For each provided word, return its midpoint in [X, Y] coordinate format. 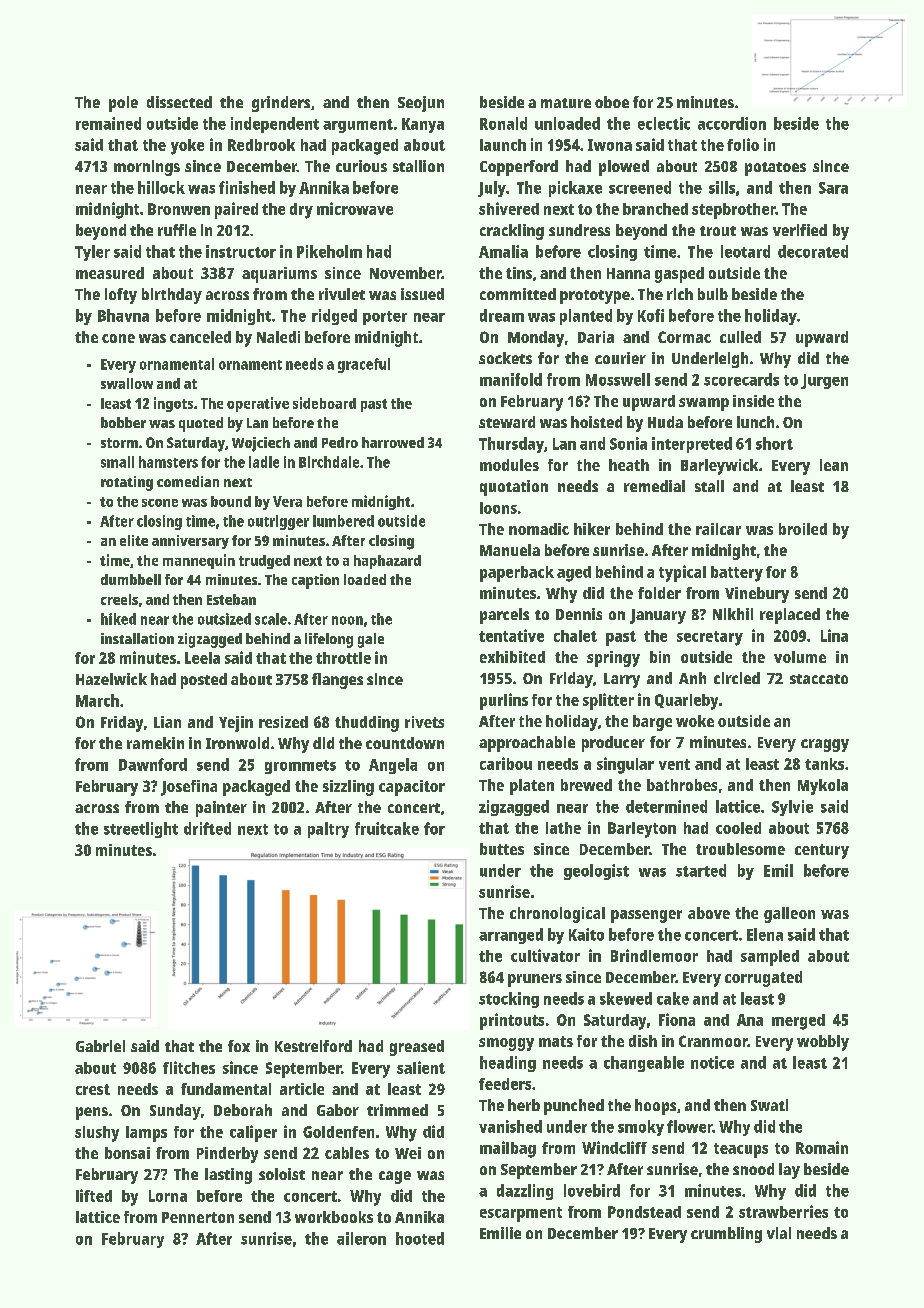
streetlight [141, 830]
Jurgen [824, 381]
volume [800, 657]
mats [556, 1041]
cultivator [545, 955]
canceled [200, 337]
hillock [161, 187]
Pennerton [198, 1217]
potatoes [775, 169]
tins [519, 273]
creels [119, 599]
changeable [644, 1064]
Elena [765, 934]
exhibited [512, 657]
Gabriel [100, 1046]
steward [507, 422]
